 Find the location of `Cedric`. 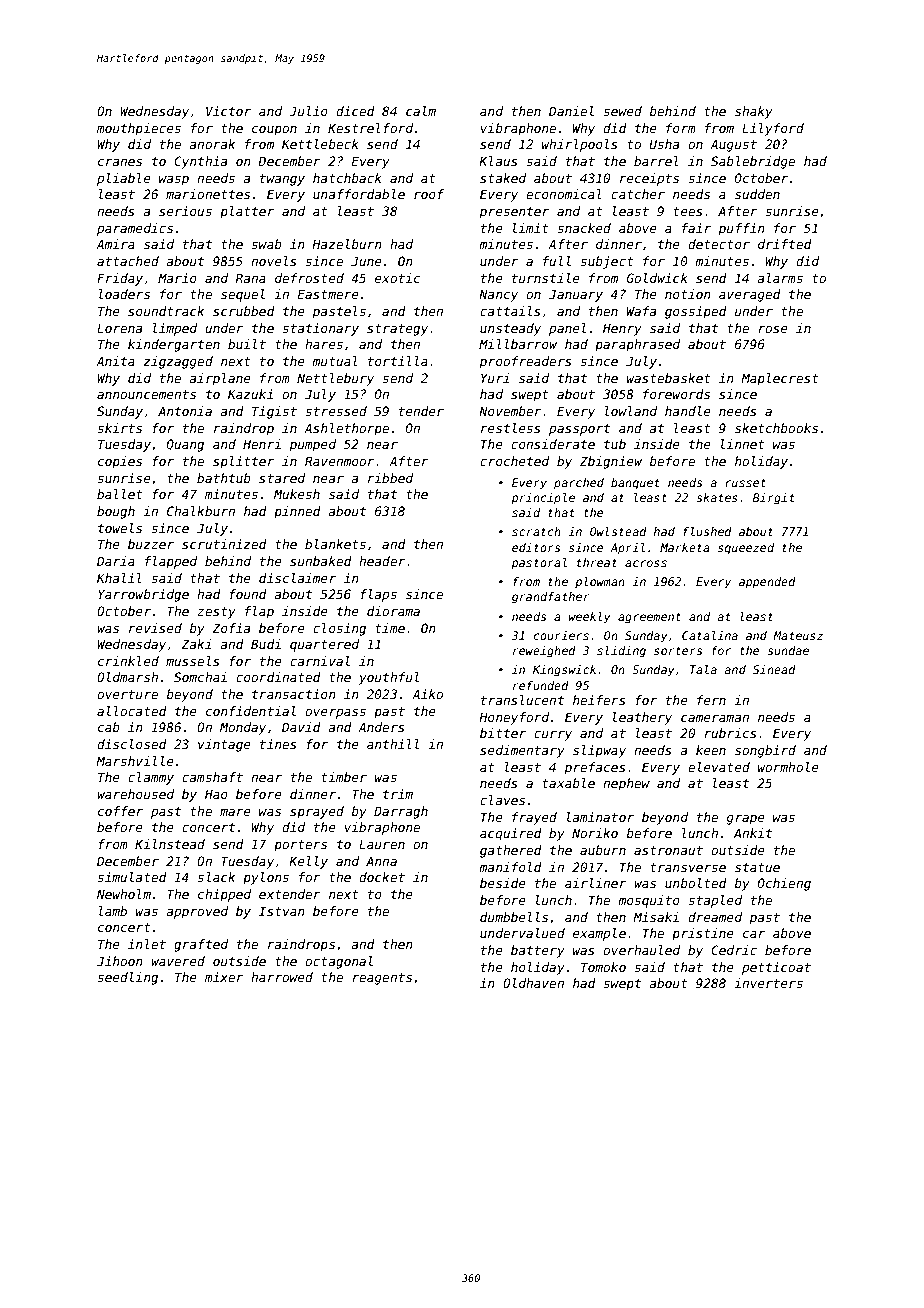

Cedric is located at coordinates (734, 950).
